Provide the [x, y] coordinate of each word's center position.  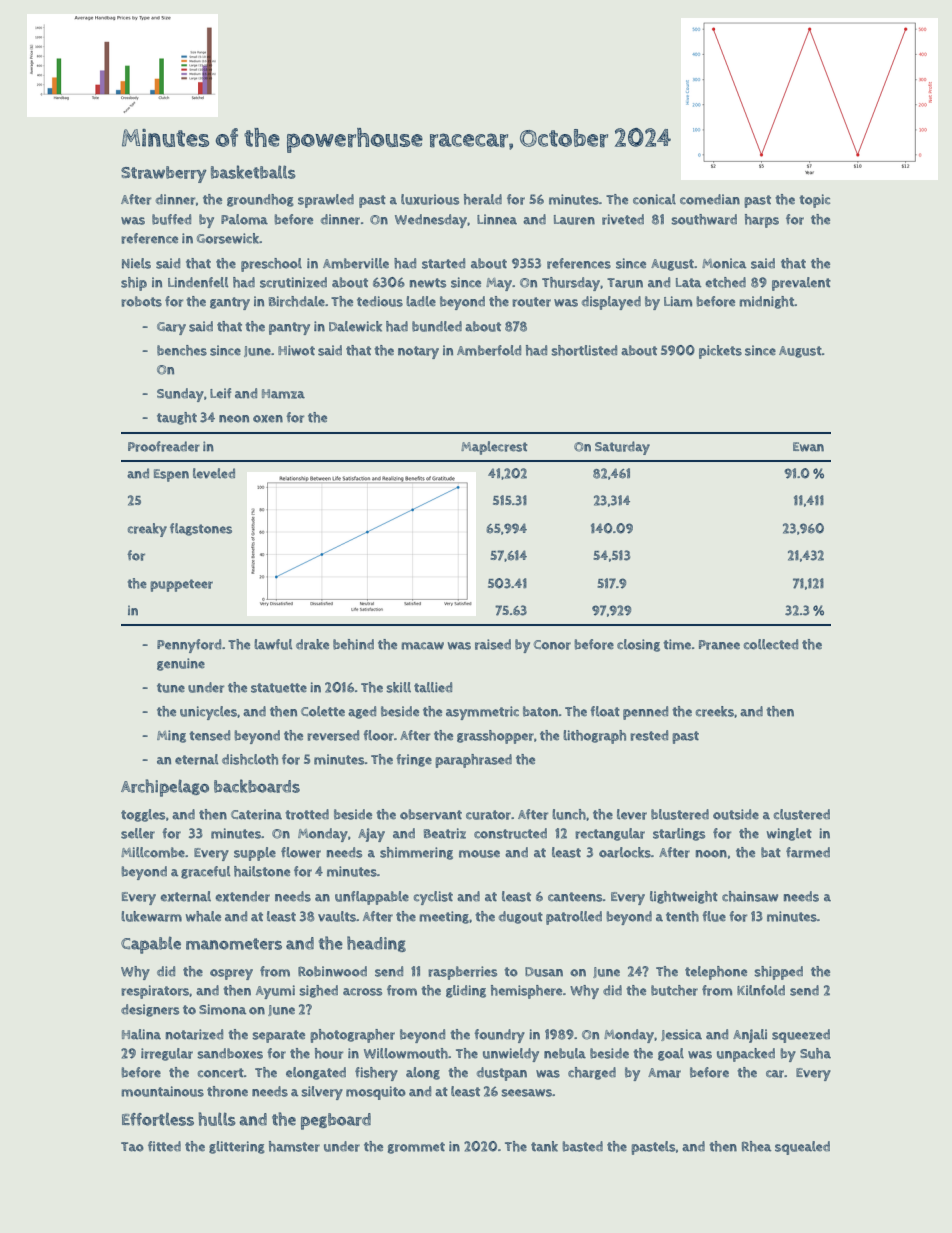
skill [398, 687]
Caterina [256, 814]
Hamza [283, 394]
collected [771, 644]
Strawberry [164, 174]
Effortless [158, 1119]
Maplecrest [494, 448]
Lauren [574, 220]
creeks [715, 711]
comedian [710, 199]
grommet [416, 1148]
